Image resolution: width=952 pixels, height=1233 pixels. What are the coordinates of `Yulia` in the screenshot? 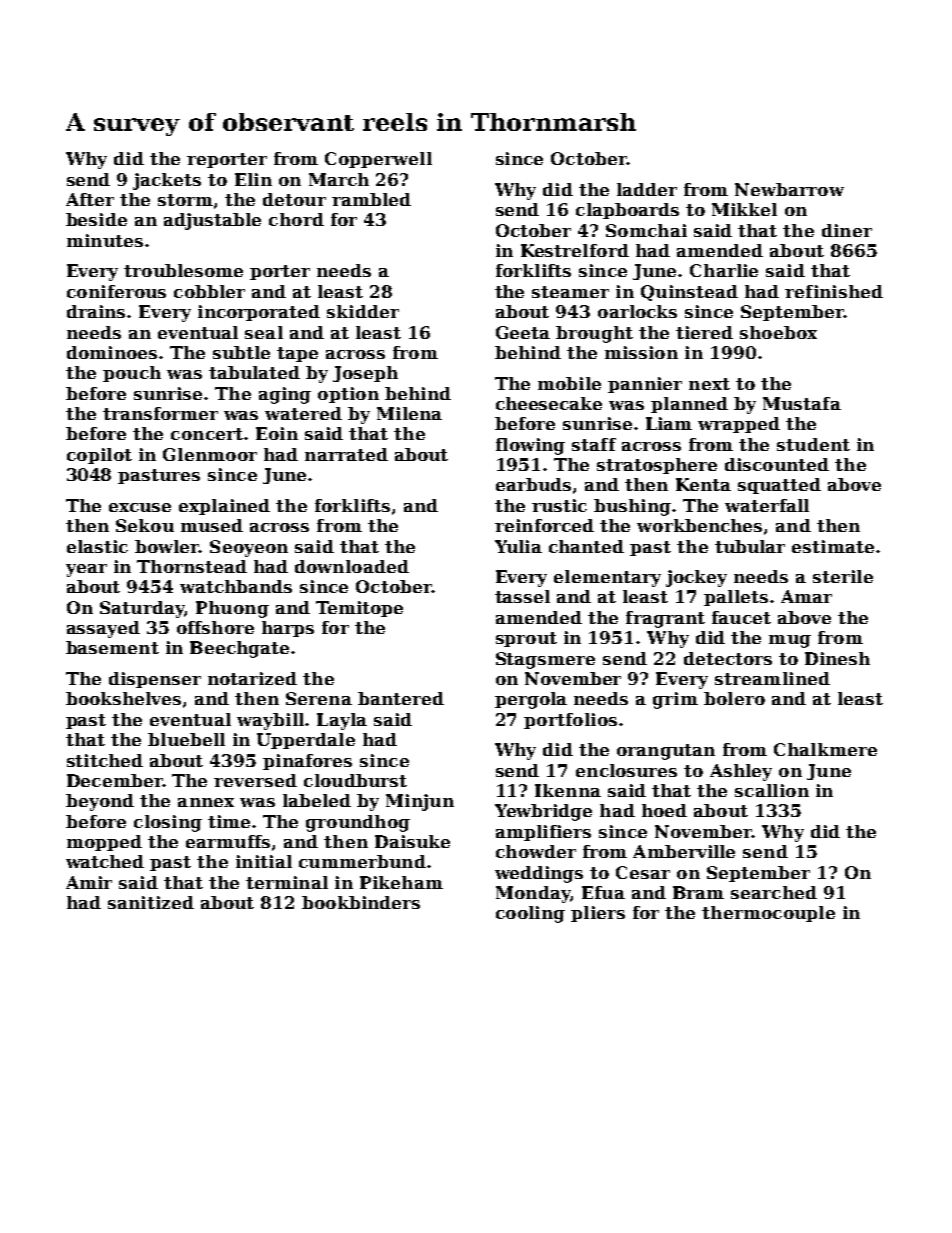 It's located at (518, 546).
